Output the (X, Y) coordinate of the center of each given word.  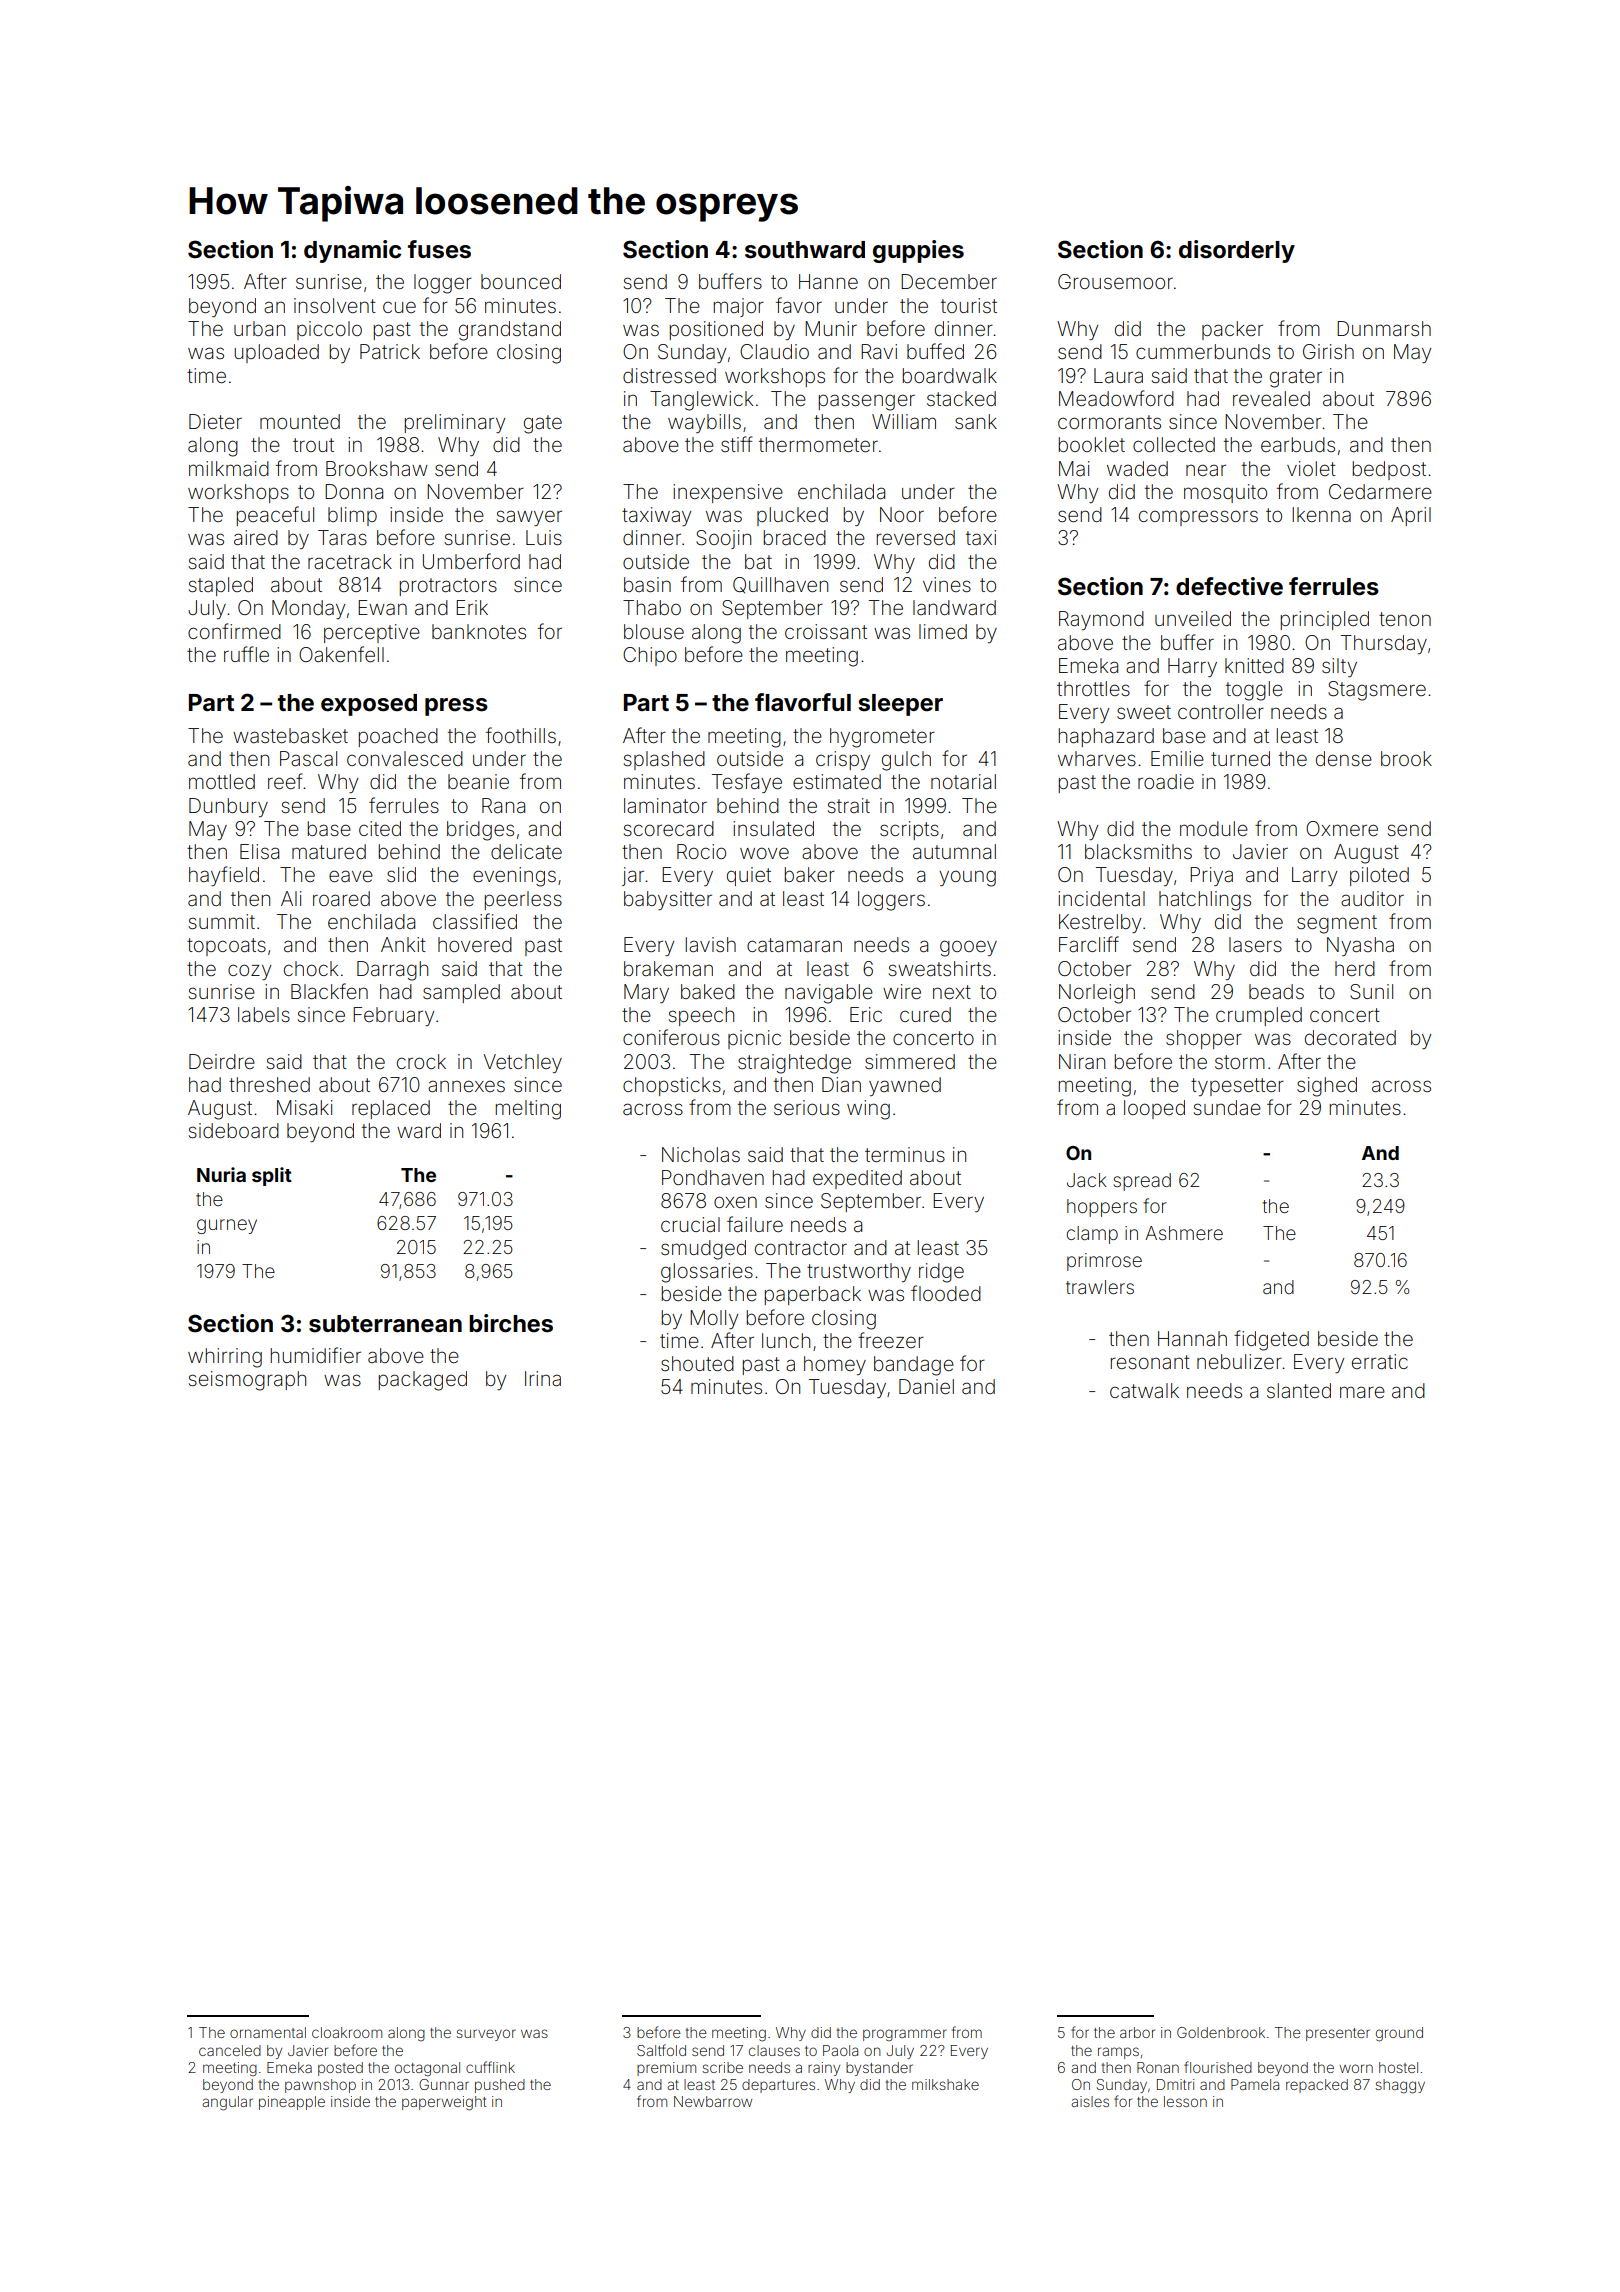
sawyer (529, 518)
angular (227, 2103)
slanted (1299, 1390)
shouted (697, 1363)
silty (1339, 667)
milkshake (945, 2084)
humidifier (316, 1355)
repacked (1317, 2086)
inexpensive (728, 493)
